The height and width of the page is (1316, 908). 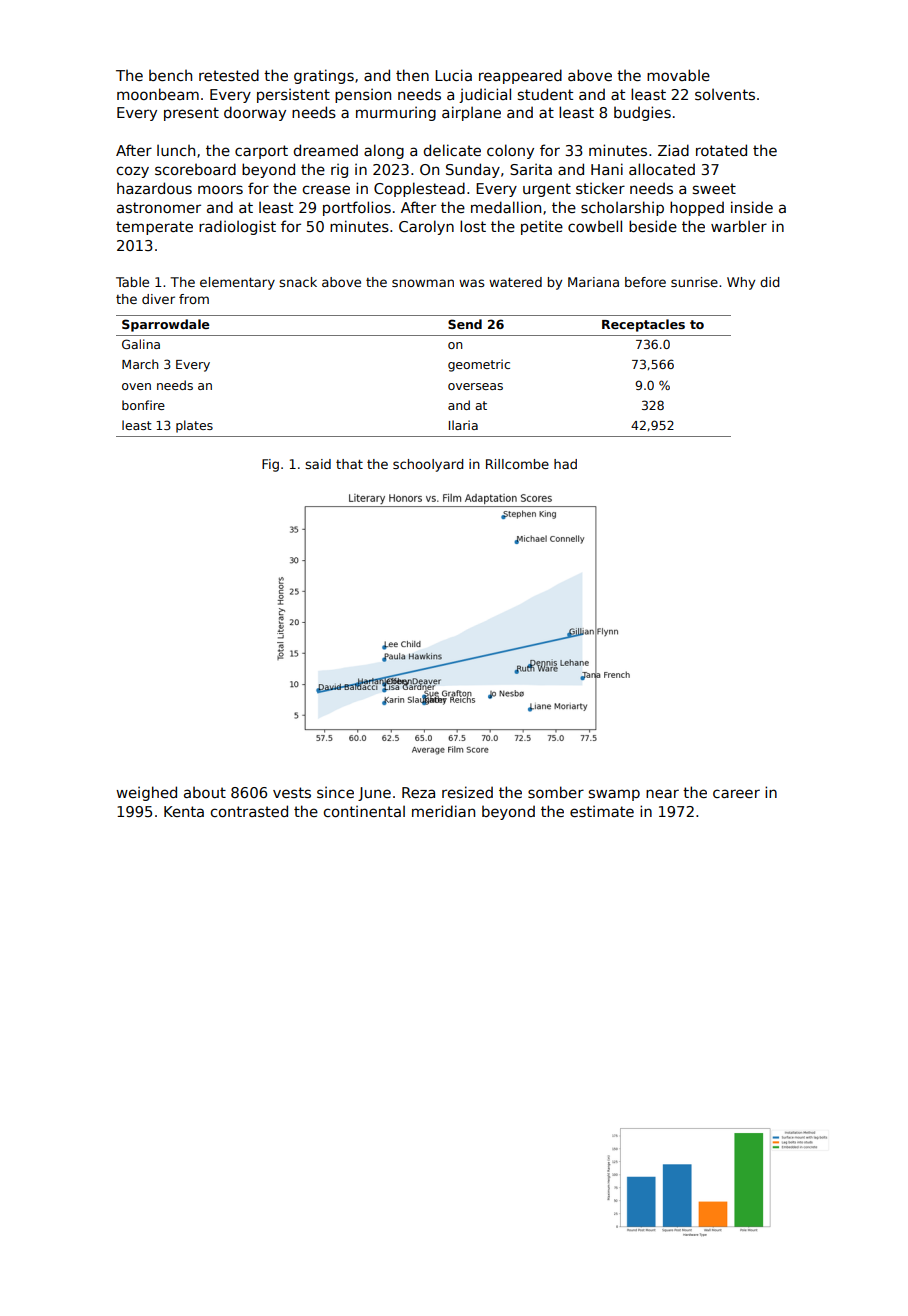 I want to click on from, so click(x=194, y=299).
